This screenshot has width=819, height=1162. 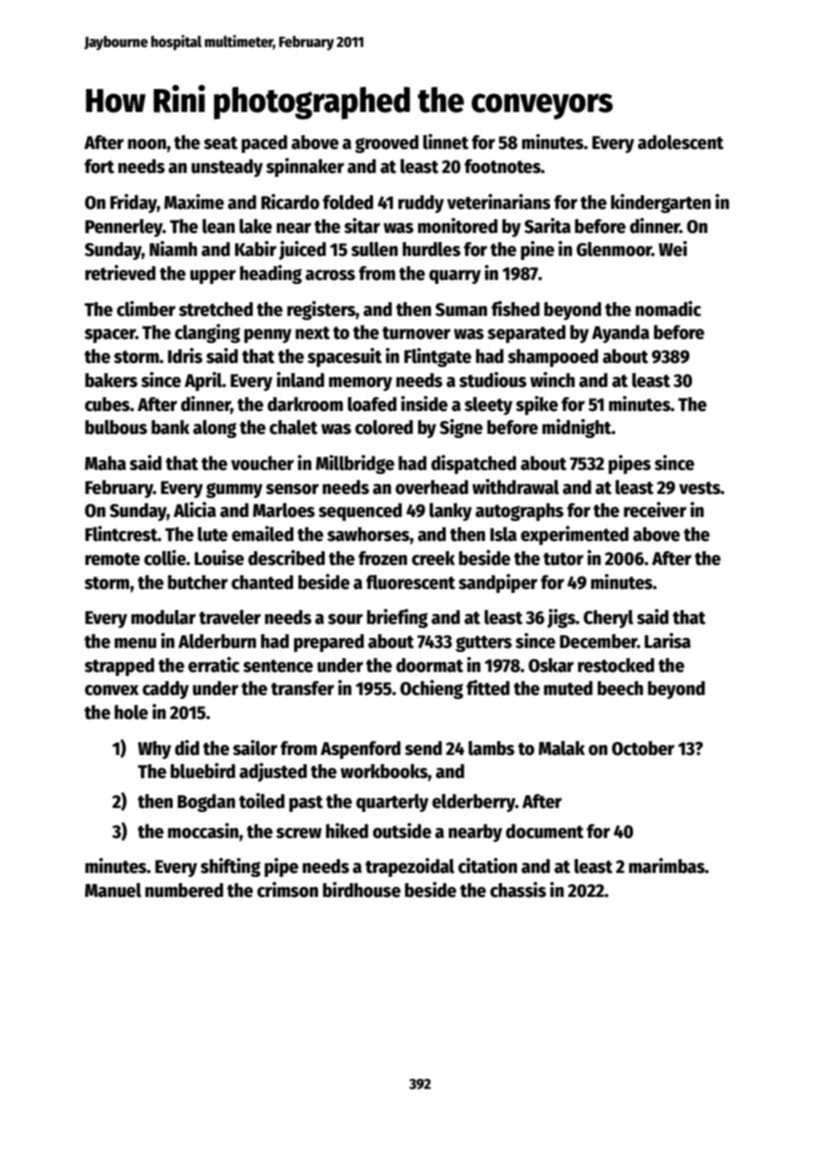 I want to click on Louise, so click(x=219, y=558).
